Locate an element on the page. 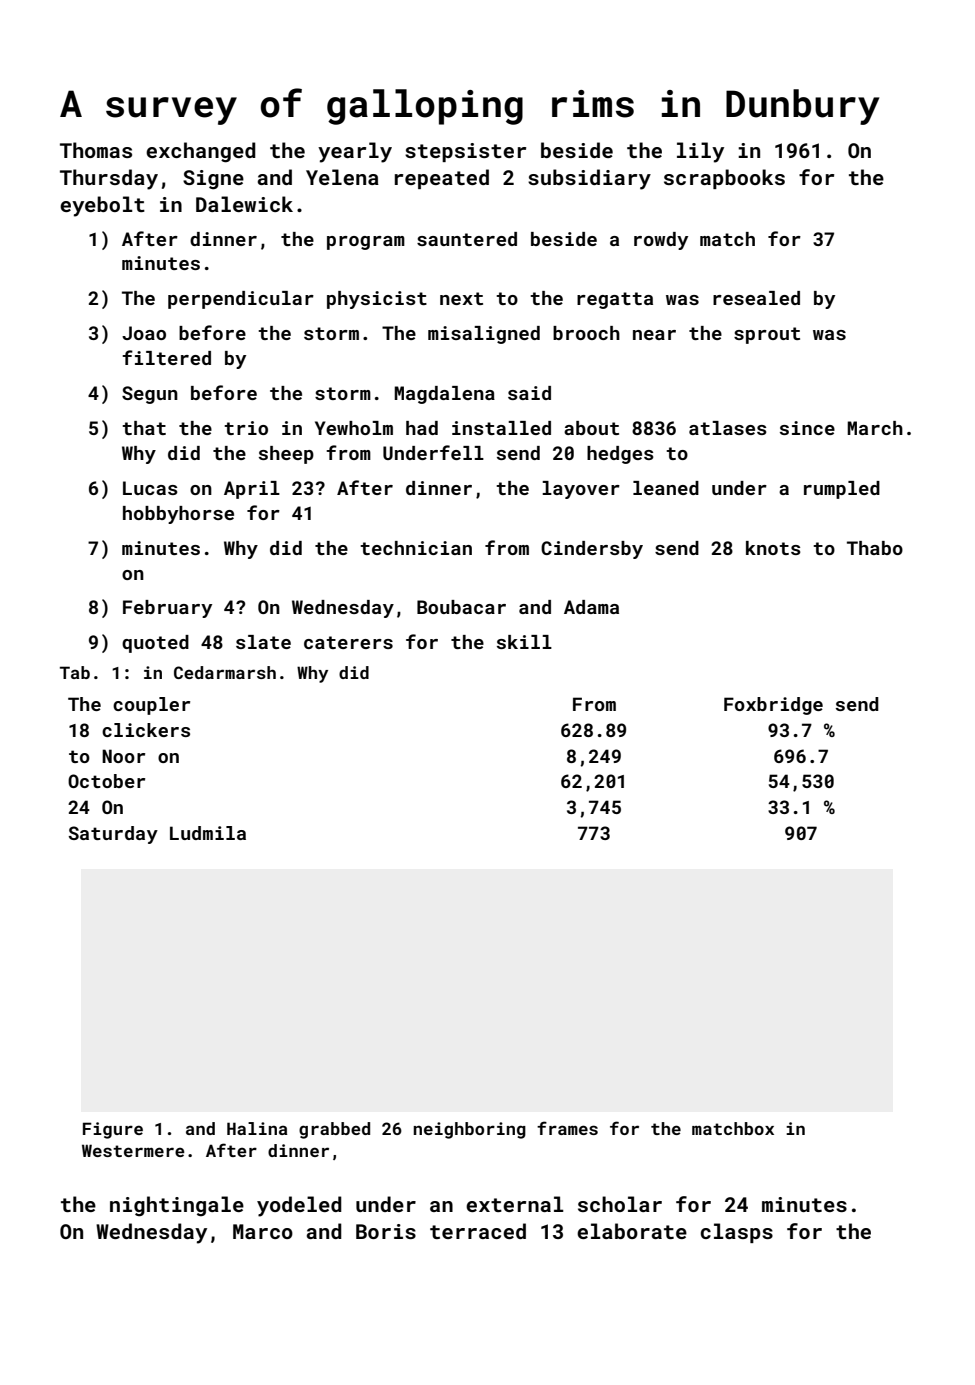 The width and height of the document is (975, 1385). sauntered is located at coordinates (467, 239).
